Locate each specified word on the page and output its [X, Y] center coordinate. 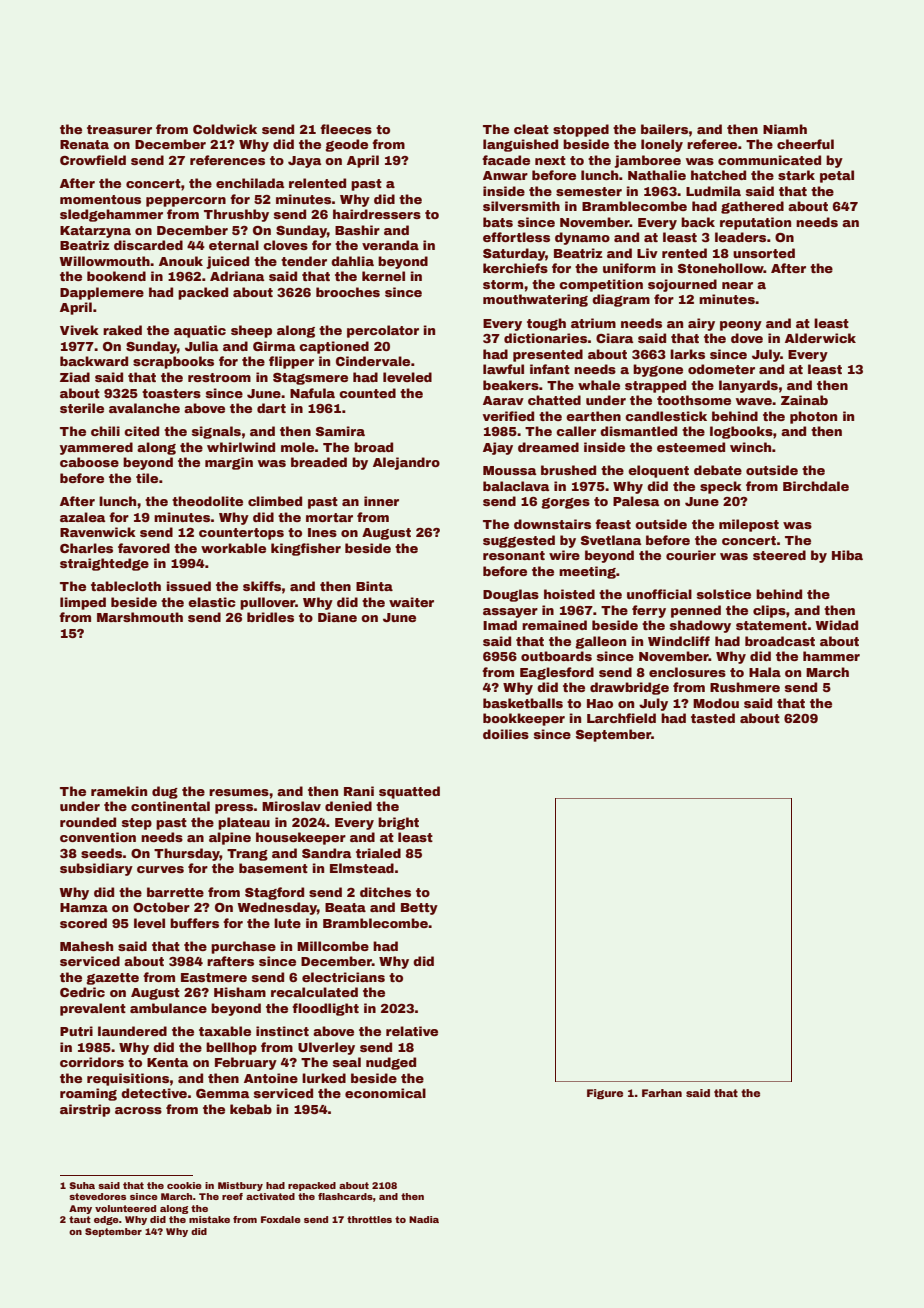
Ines [322, 532]
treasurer [119, 129]
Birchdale [816, 486]
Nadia [424, 1219]
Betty [419, 909]
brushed [568, 470]
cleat [531, 129]
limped [83, 603]
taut [80, 1219]
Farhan [662, 1093]
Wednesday [277, 908]
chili [105, 431]
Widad [836, 625]
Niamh [785, 129]
